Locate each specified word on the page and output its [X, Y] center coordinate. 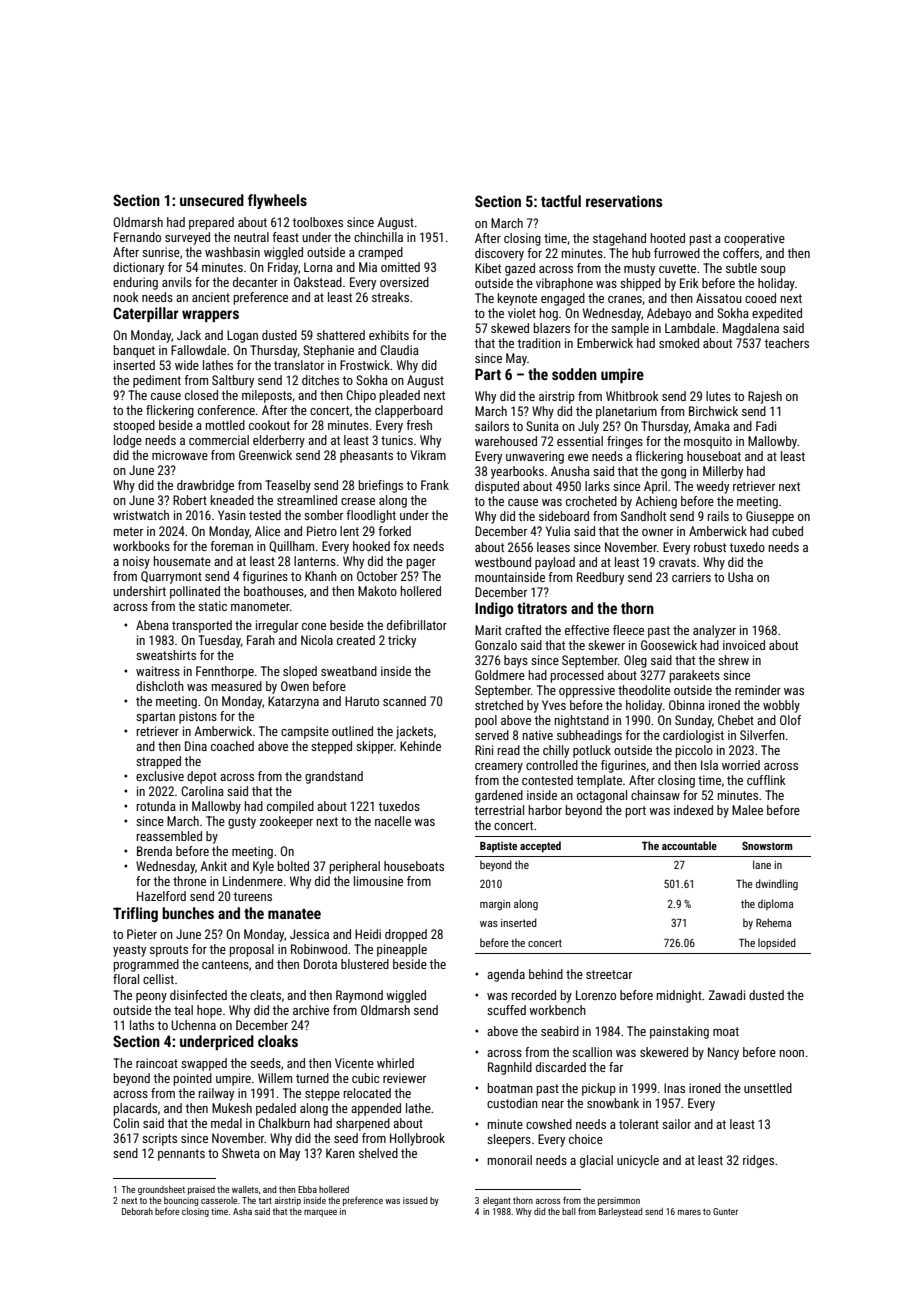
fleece [628, 630]
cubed [787, 531]
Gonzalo [496, 645]
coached [232, 746]
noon [792, 1053]
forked [394, 531]
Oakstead [318, 282]
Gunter [725, 1211]
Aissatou [719, 298]
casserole [219, 1200]
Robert [190, 500]
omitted [400, 267]
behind [546, 974]
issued [415, 1200]
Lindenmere [253, 881]
